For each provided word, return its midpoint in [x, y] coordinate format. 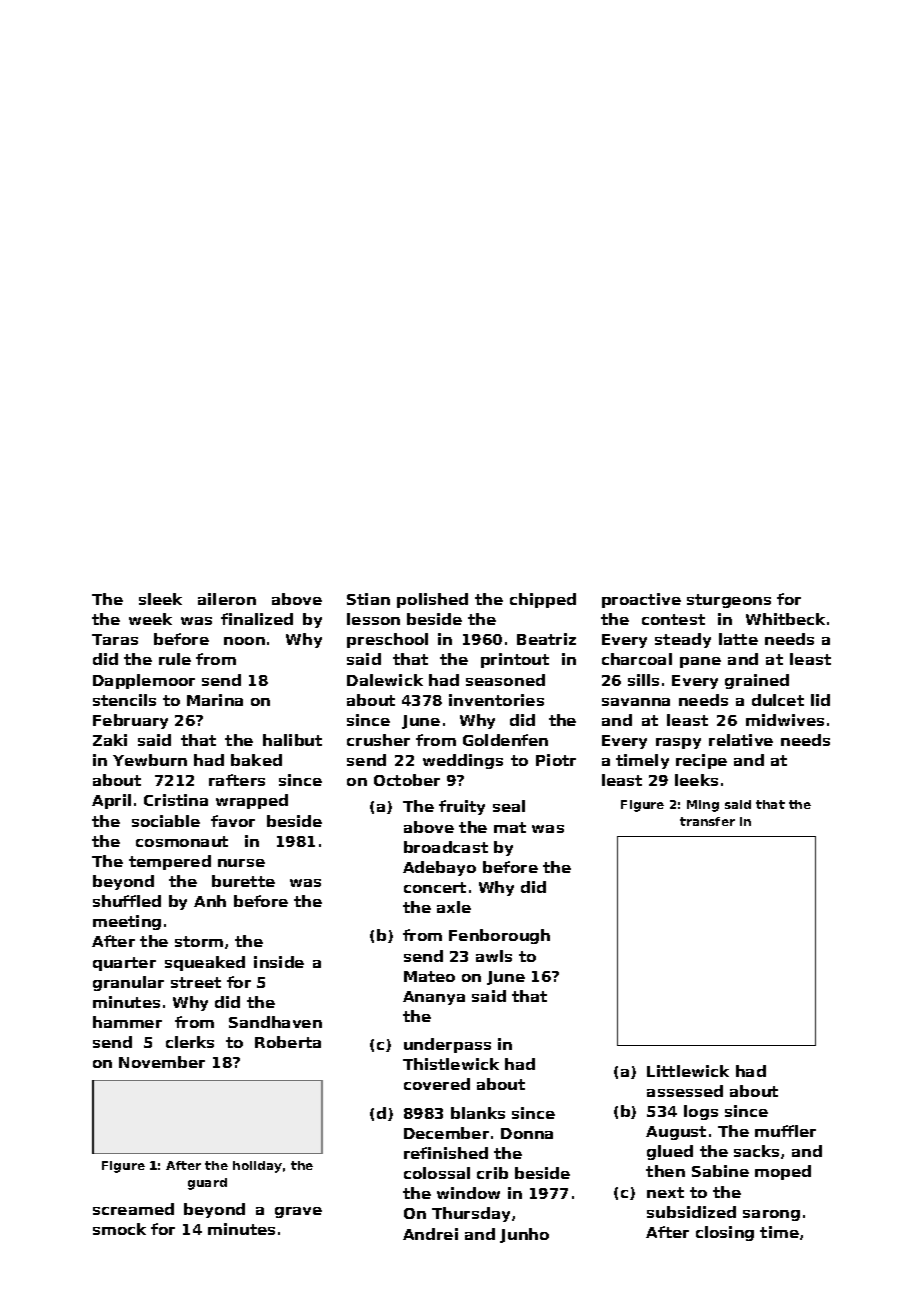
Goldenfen [505, 740]
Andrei [430, 1234]
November [162, 1062]
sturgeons [729, 601]
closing [725, 1233]
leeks [696, 780]
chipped [543, 600]
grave [298, 1212]
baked [256, 760]
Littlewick [688, 1071]
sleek [160, 599]
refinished [446, 1153]
